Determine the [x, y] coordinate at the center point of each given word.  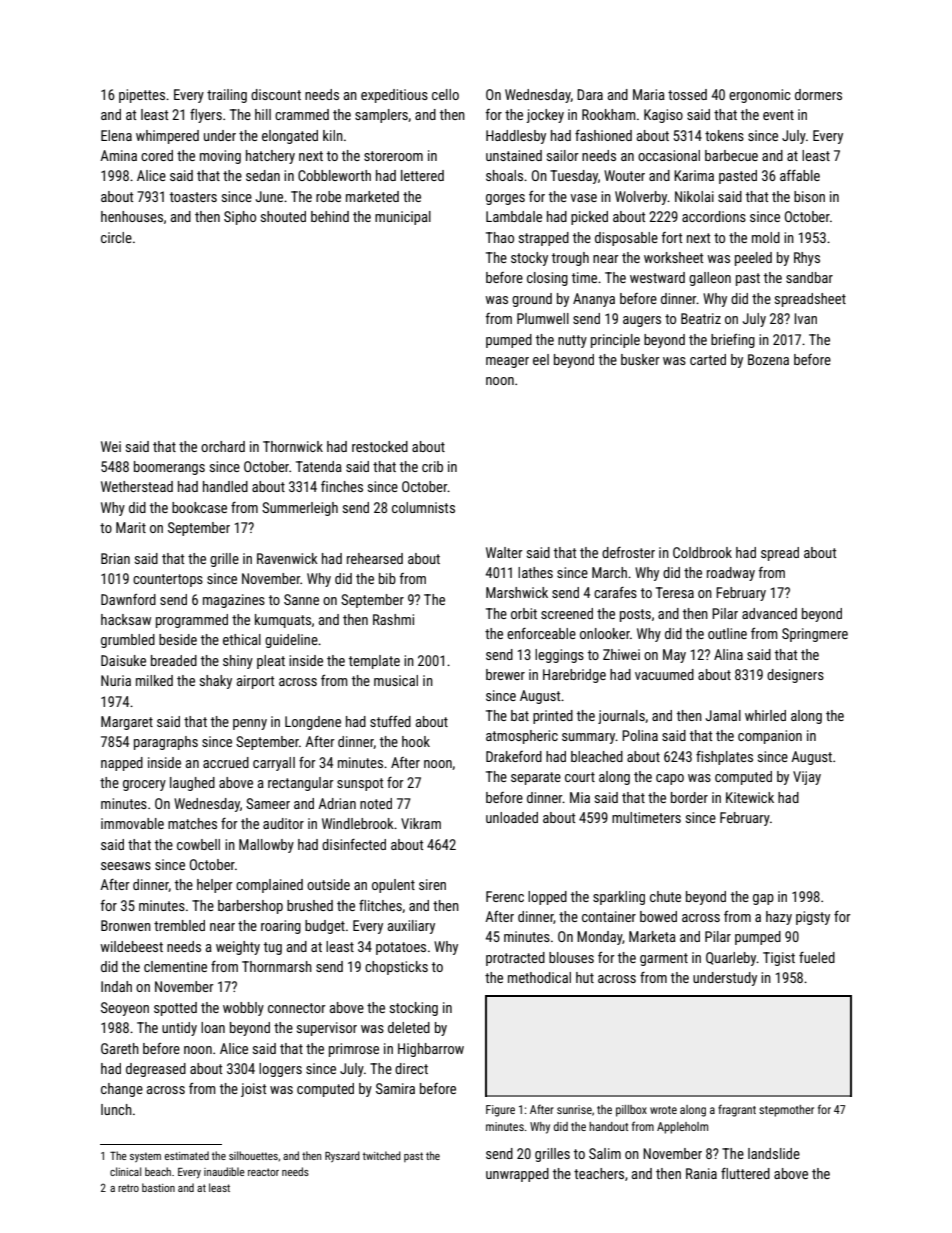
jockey [545, 116]
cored [157, 155]
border [689, 797]
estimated [187, 1155]
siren [432, 884]
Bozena [768, 359]
